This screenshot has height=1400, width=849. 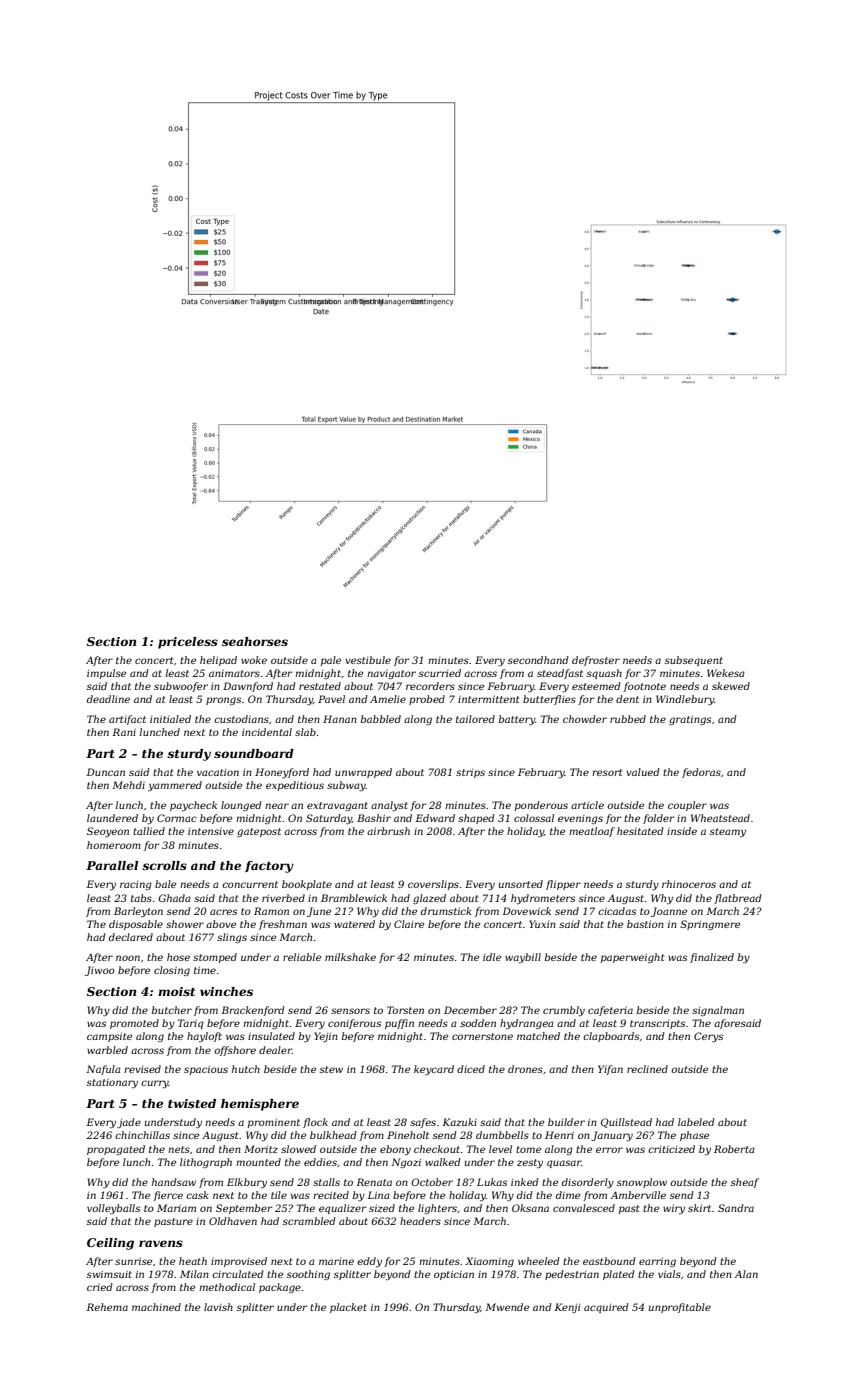 I want to click on Parallel, so click(x=112, y=865).
